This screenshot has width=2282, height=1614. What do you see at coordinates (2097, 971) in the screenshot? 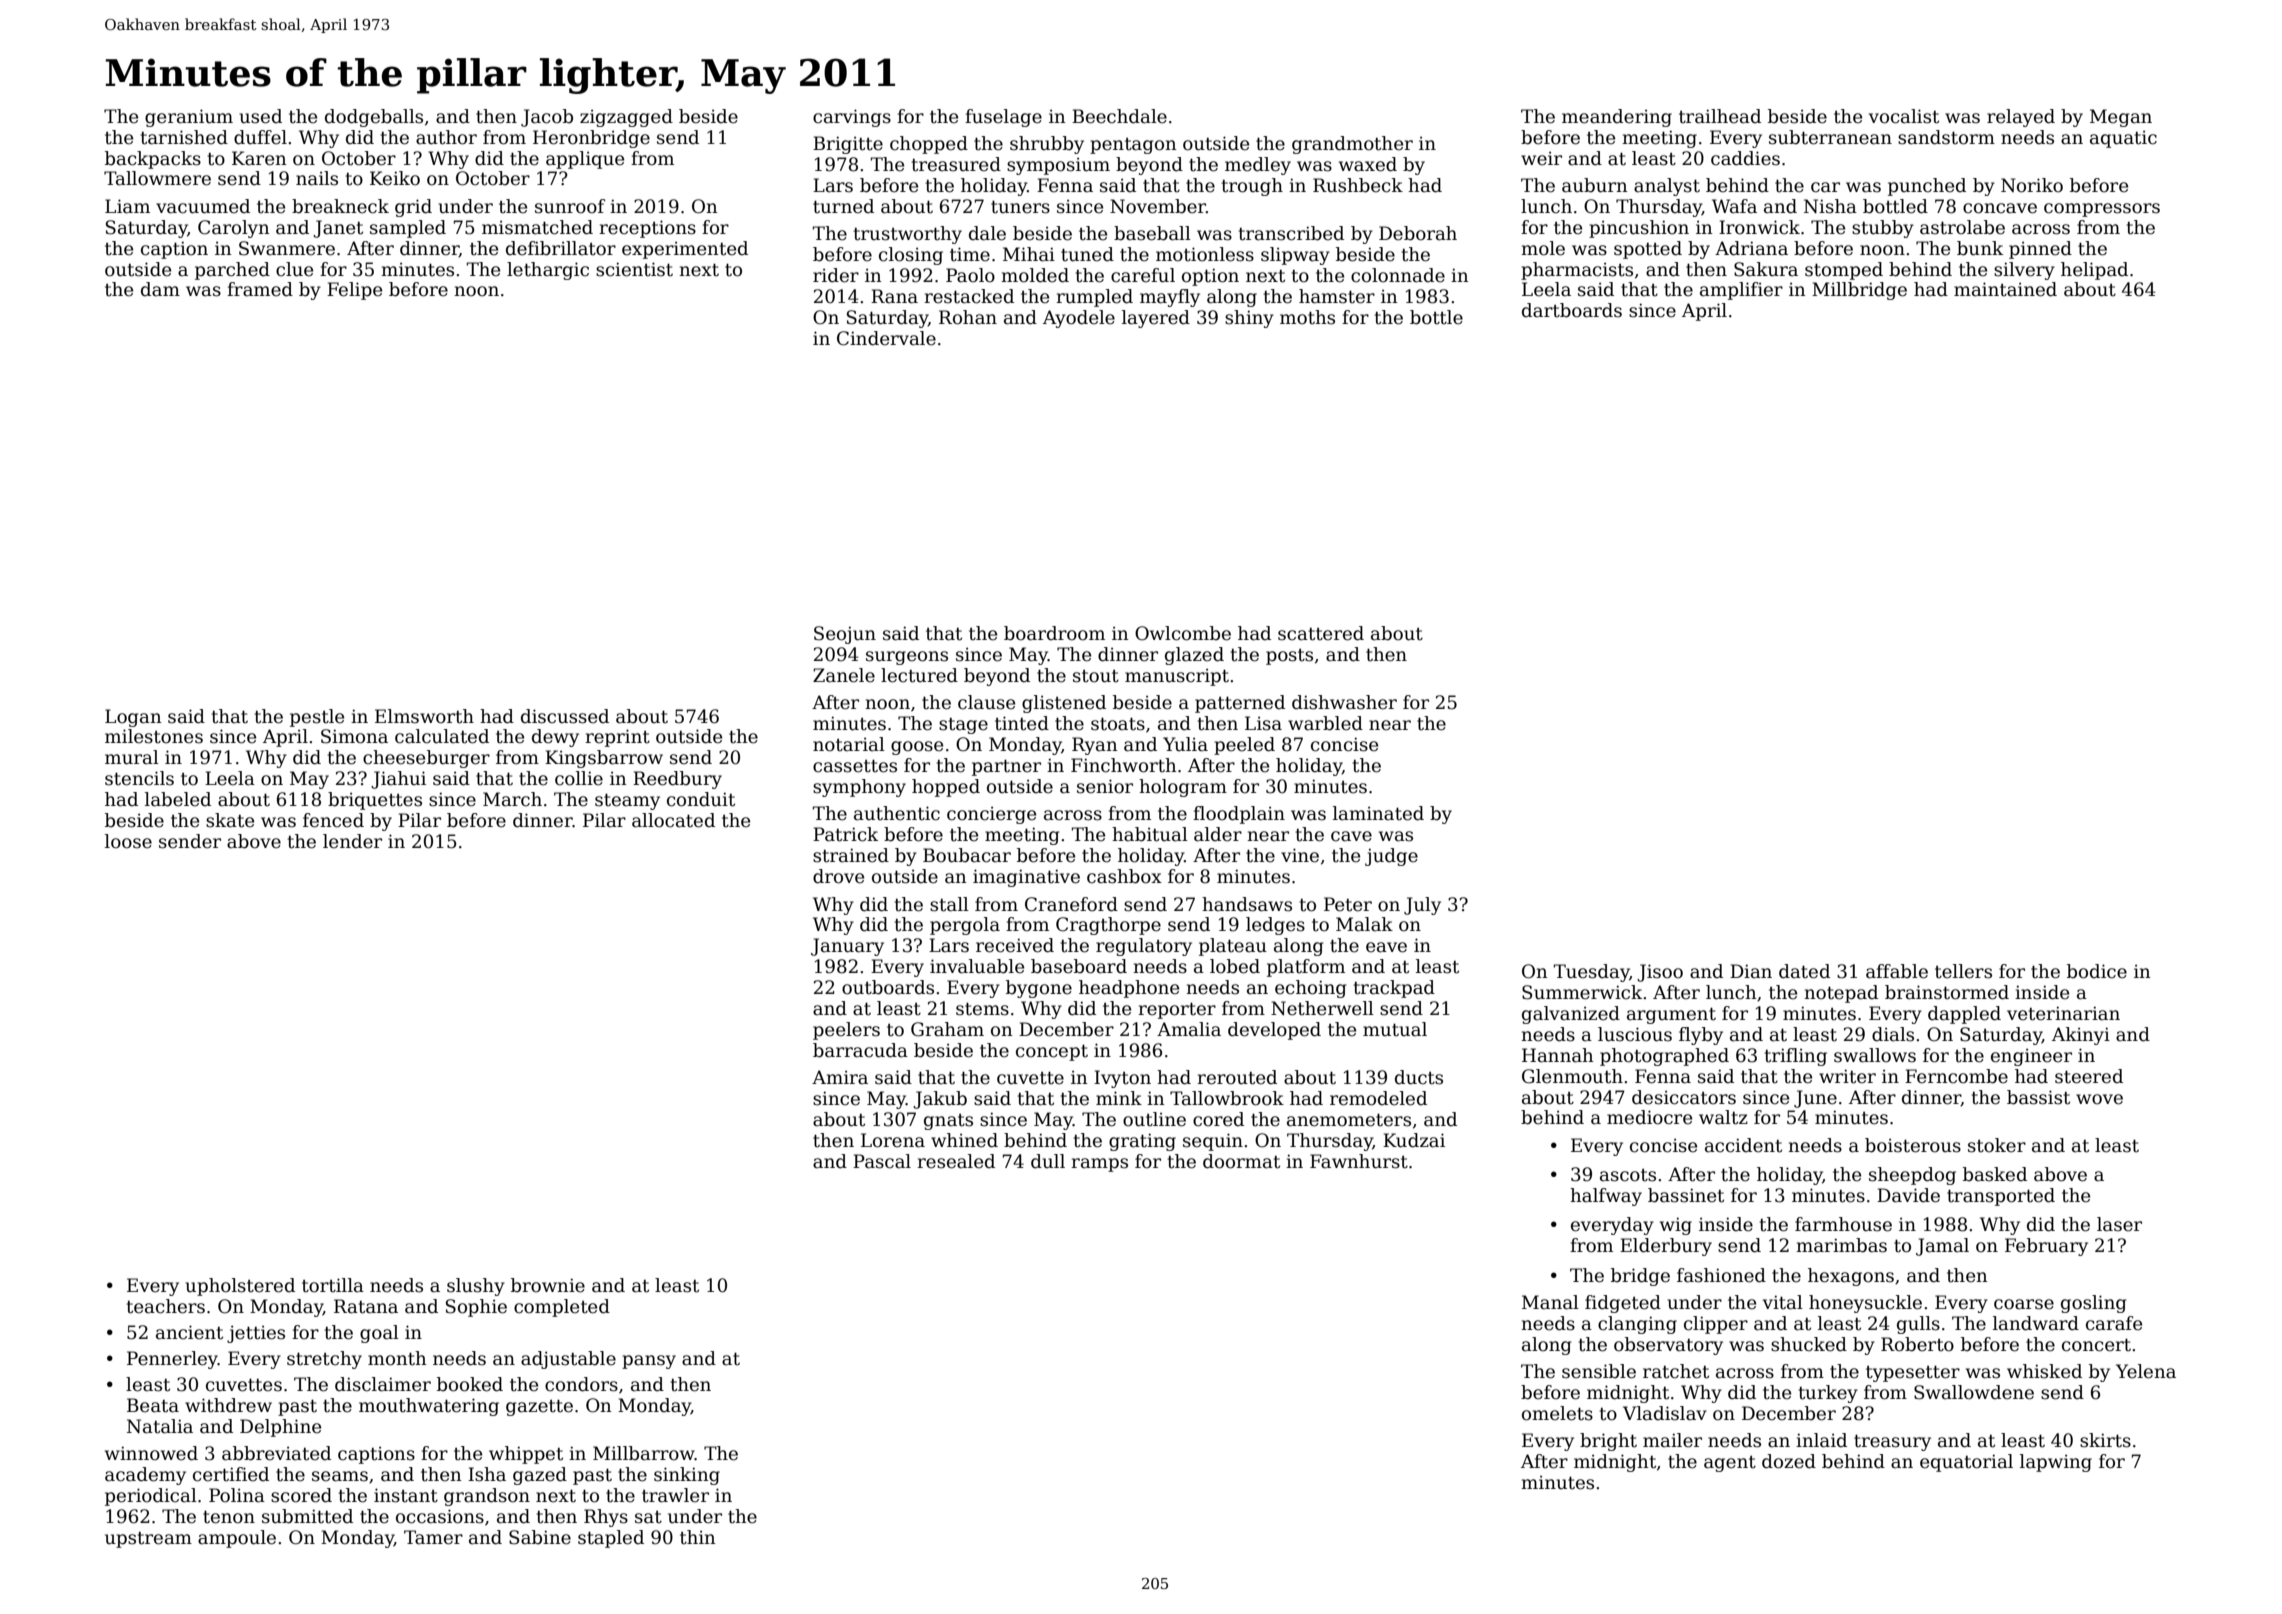
I see `bodice` at bounding box center [2097, 971].
